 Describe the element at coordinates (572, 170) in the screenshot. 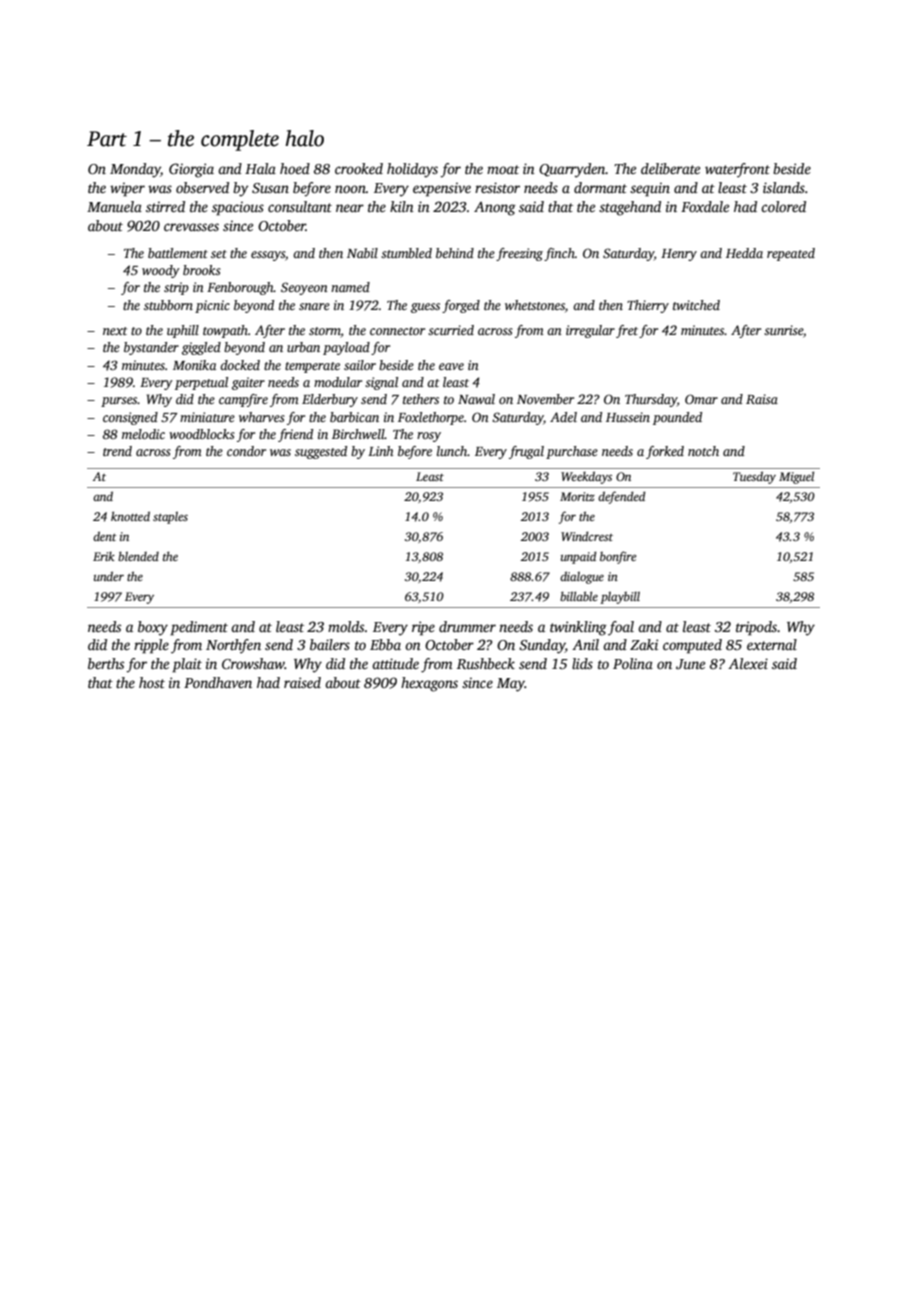

I see `Quarryden` at that location.
